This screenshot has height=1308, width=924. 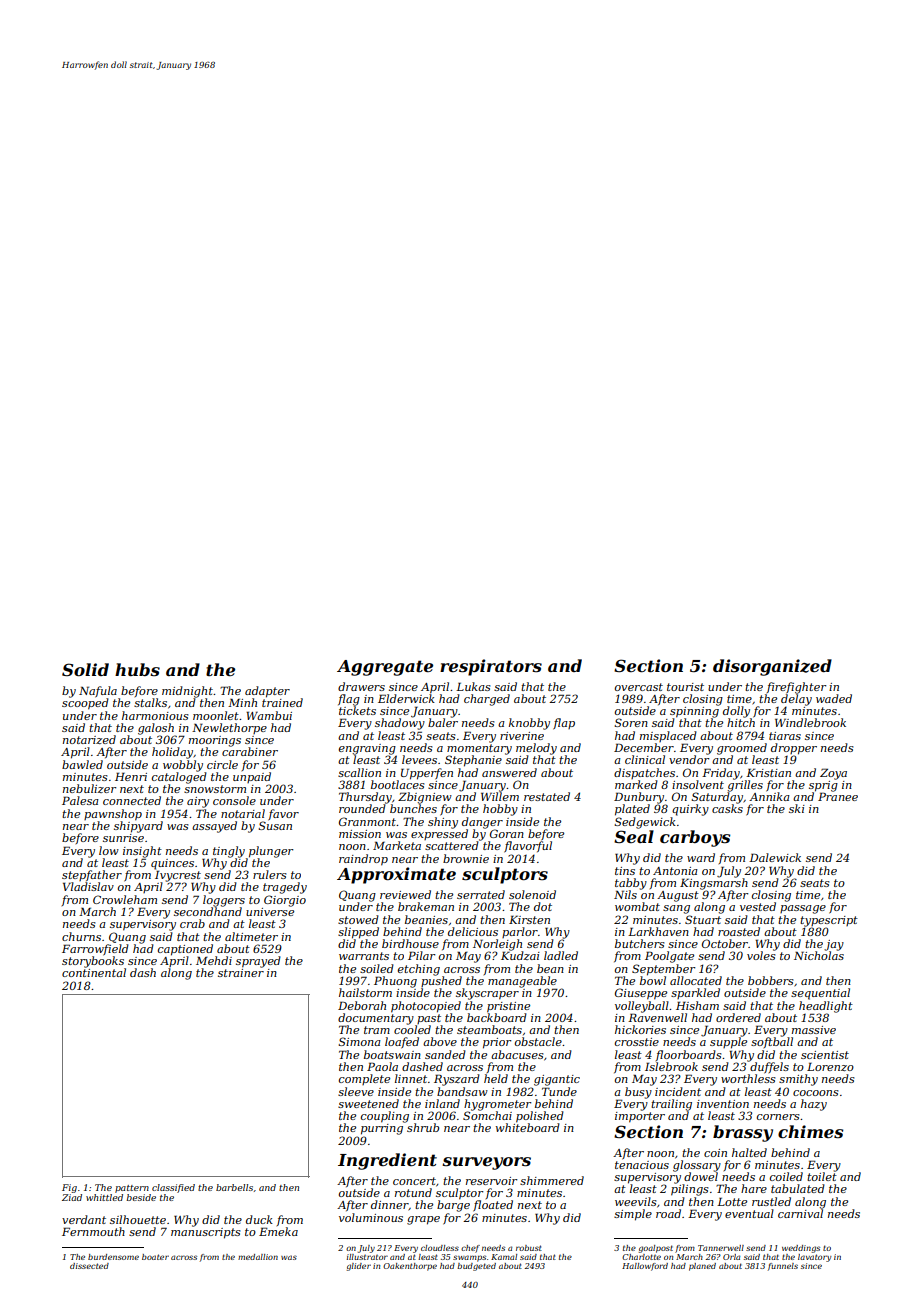 What do you see at coordinates (645, 823) in the screenshot?
I see `Sedgewick` at bounding box center [645, 823].
